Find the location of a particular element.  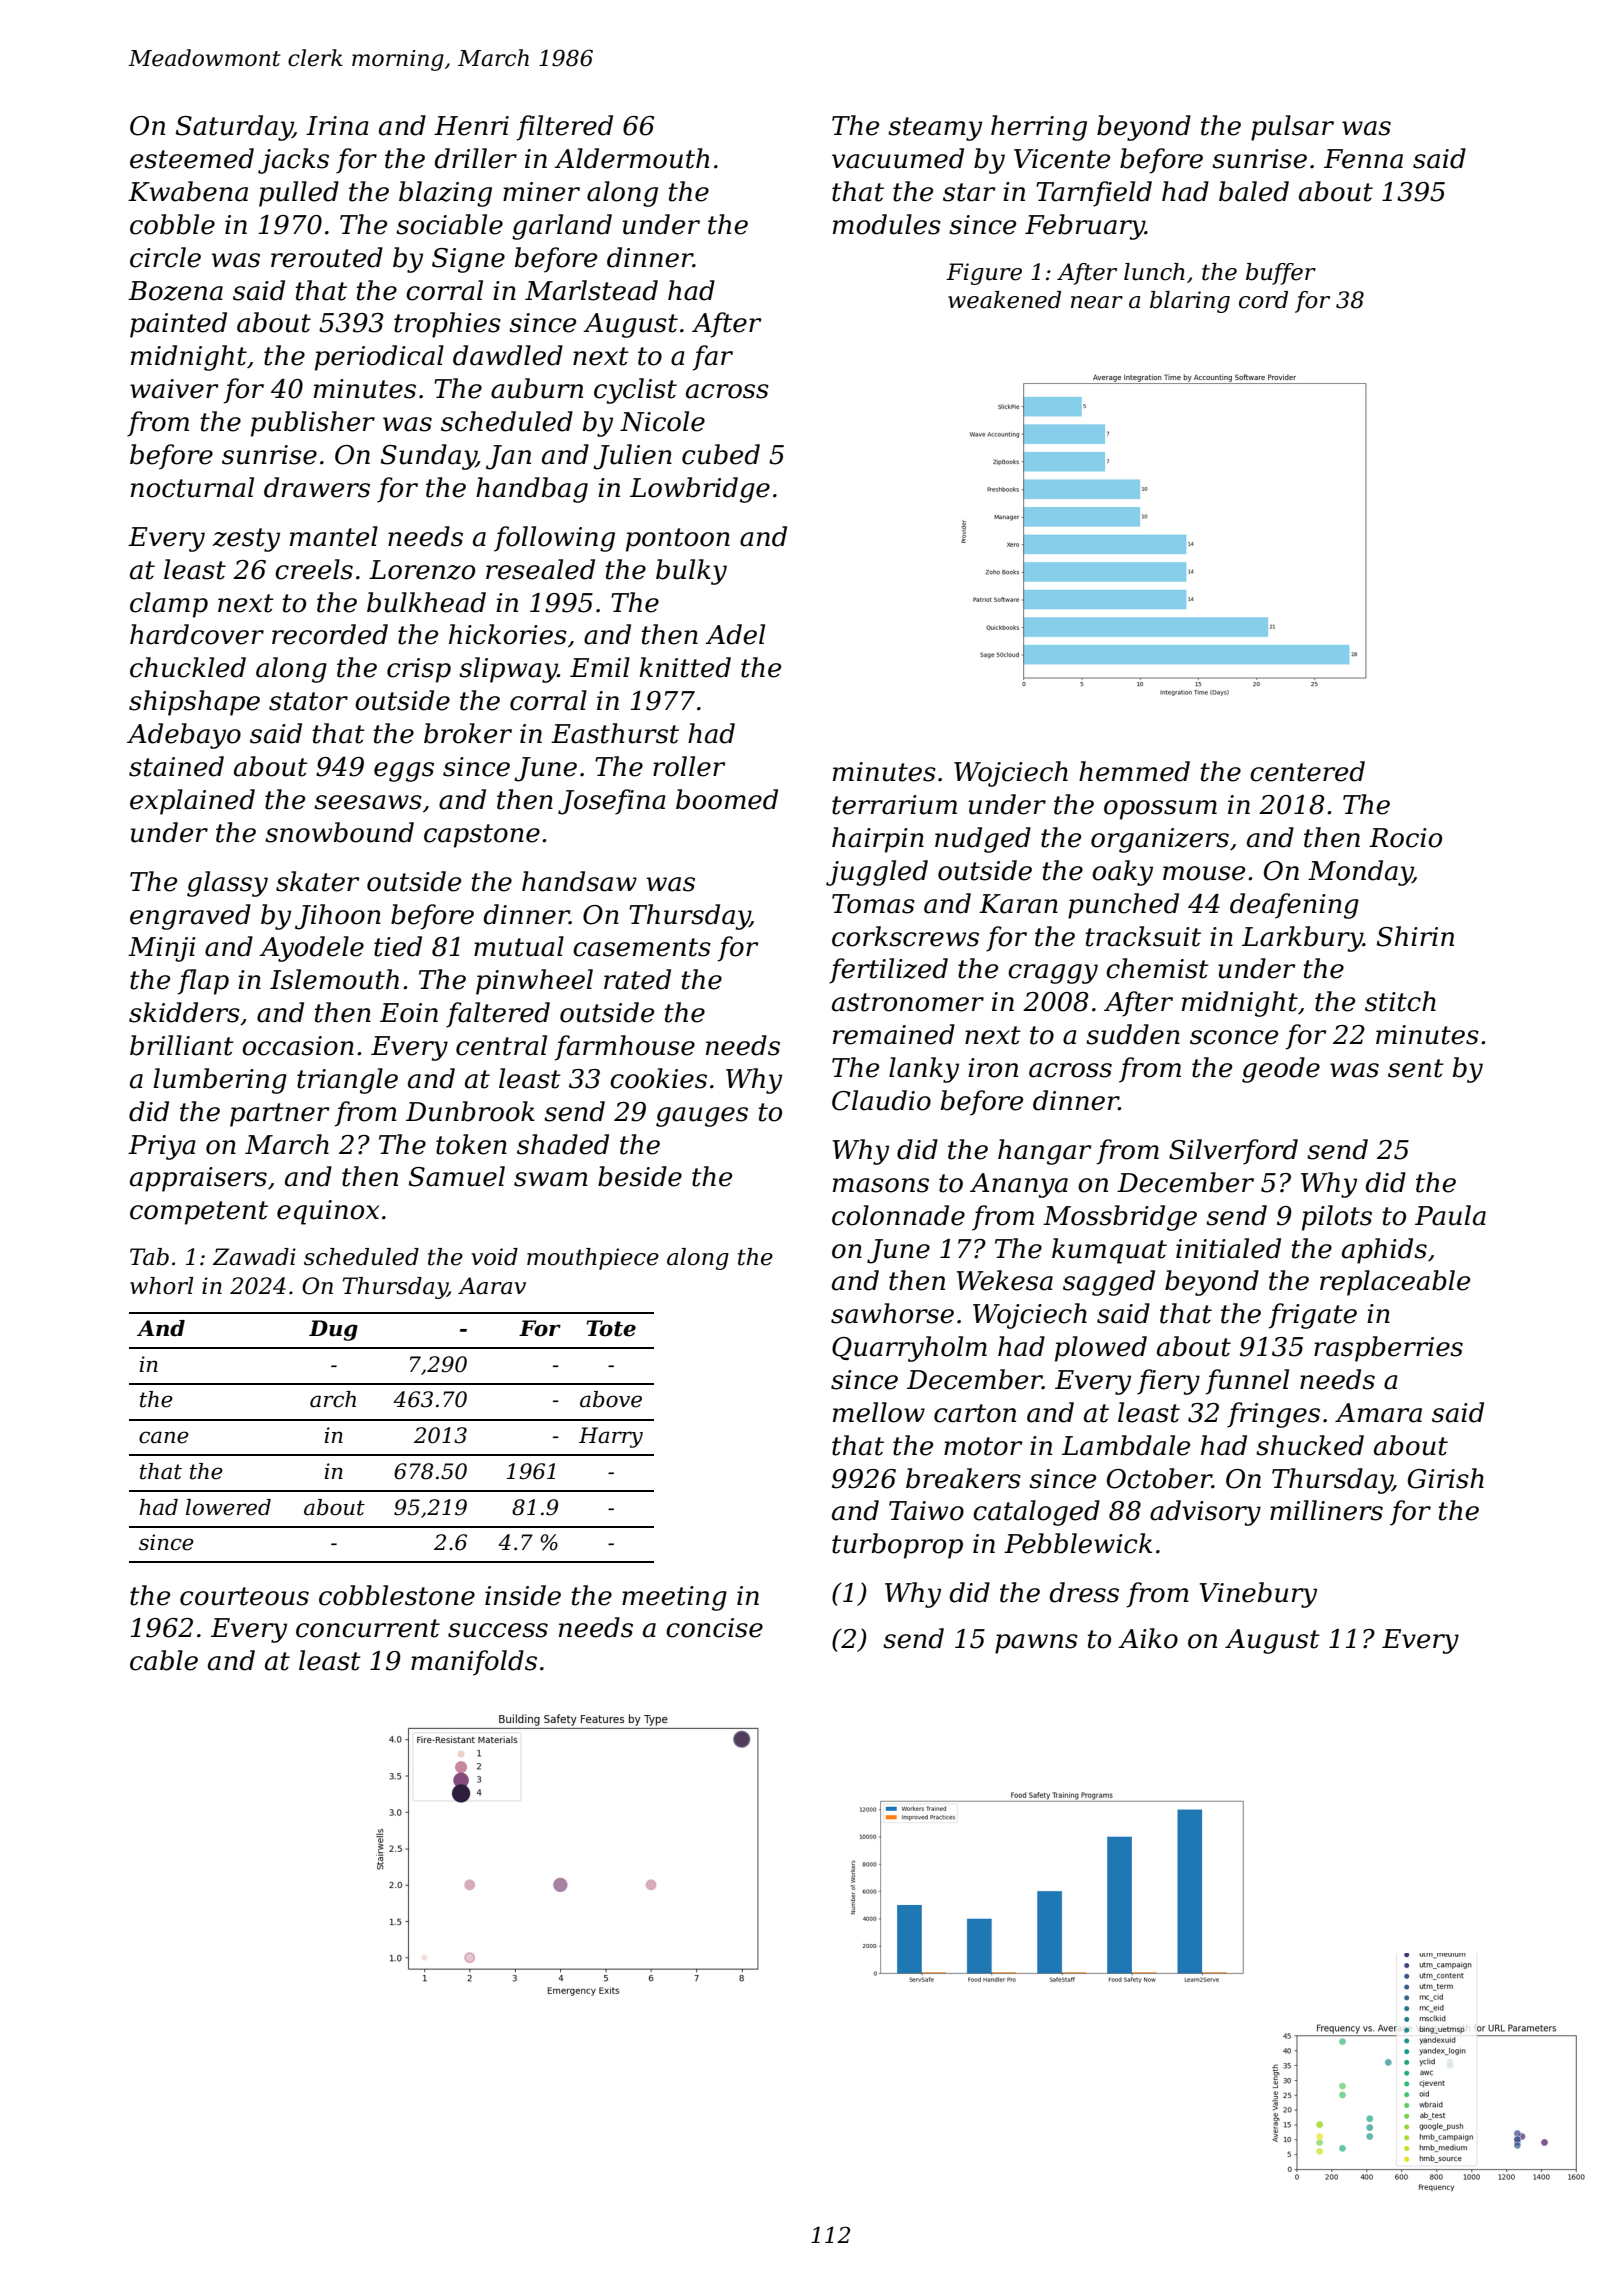

knitted is located at coordinates (685, 667).
